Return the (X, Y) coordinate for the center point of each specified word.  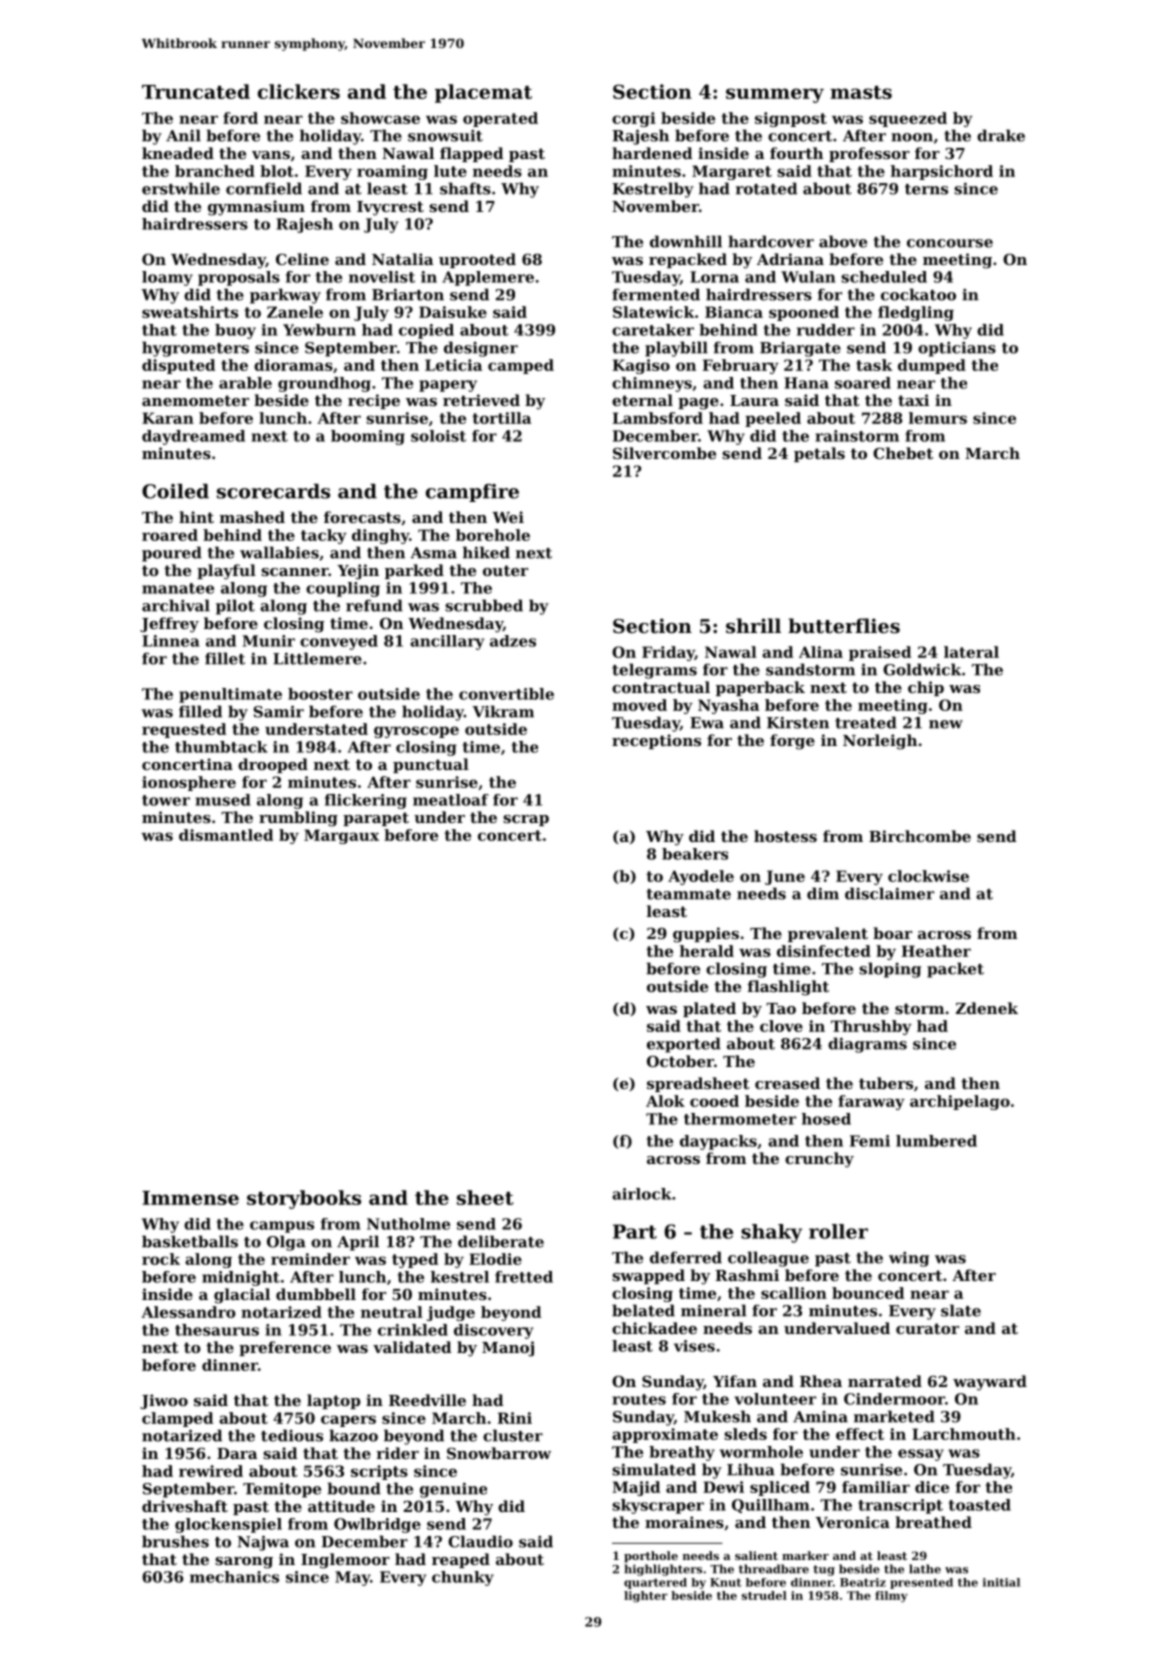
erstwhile (181, 188)
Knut (726, 1582)
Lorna (714, 277)
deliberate (501, 1241)
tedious (292, 1435)
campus (282, 1227)
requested (184, 730)
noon (912, 137)
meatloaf (451, 800)
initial (1001, 1582)
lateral (971, 652)
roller (838, 1231)
